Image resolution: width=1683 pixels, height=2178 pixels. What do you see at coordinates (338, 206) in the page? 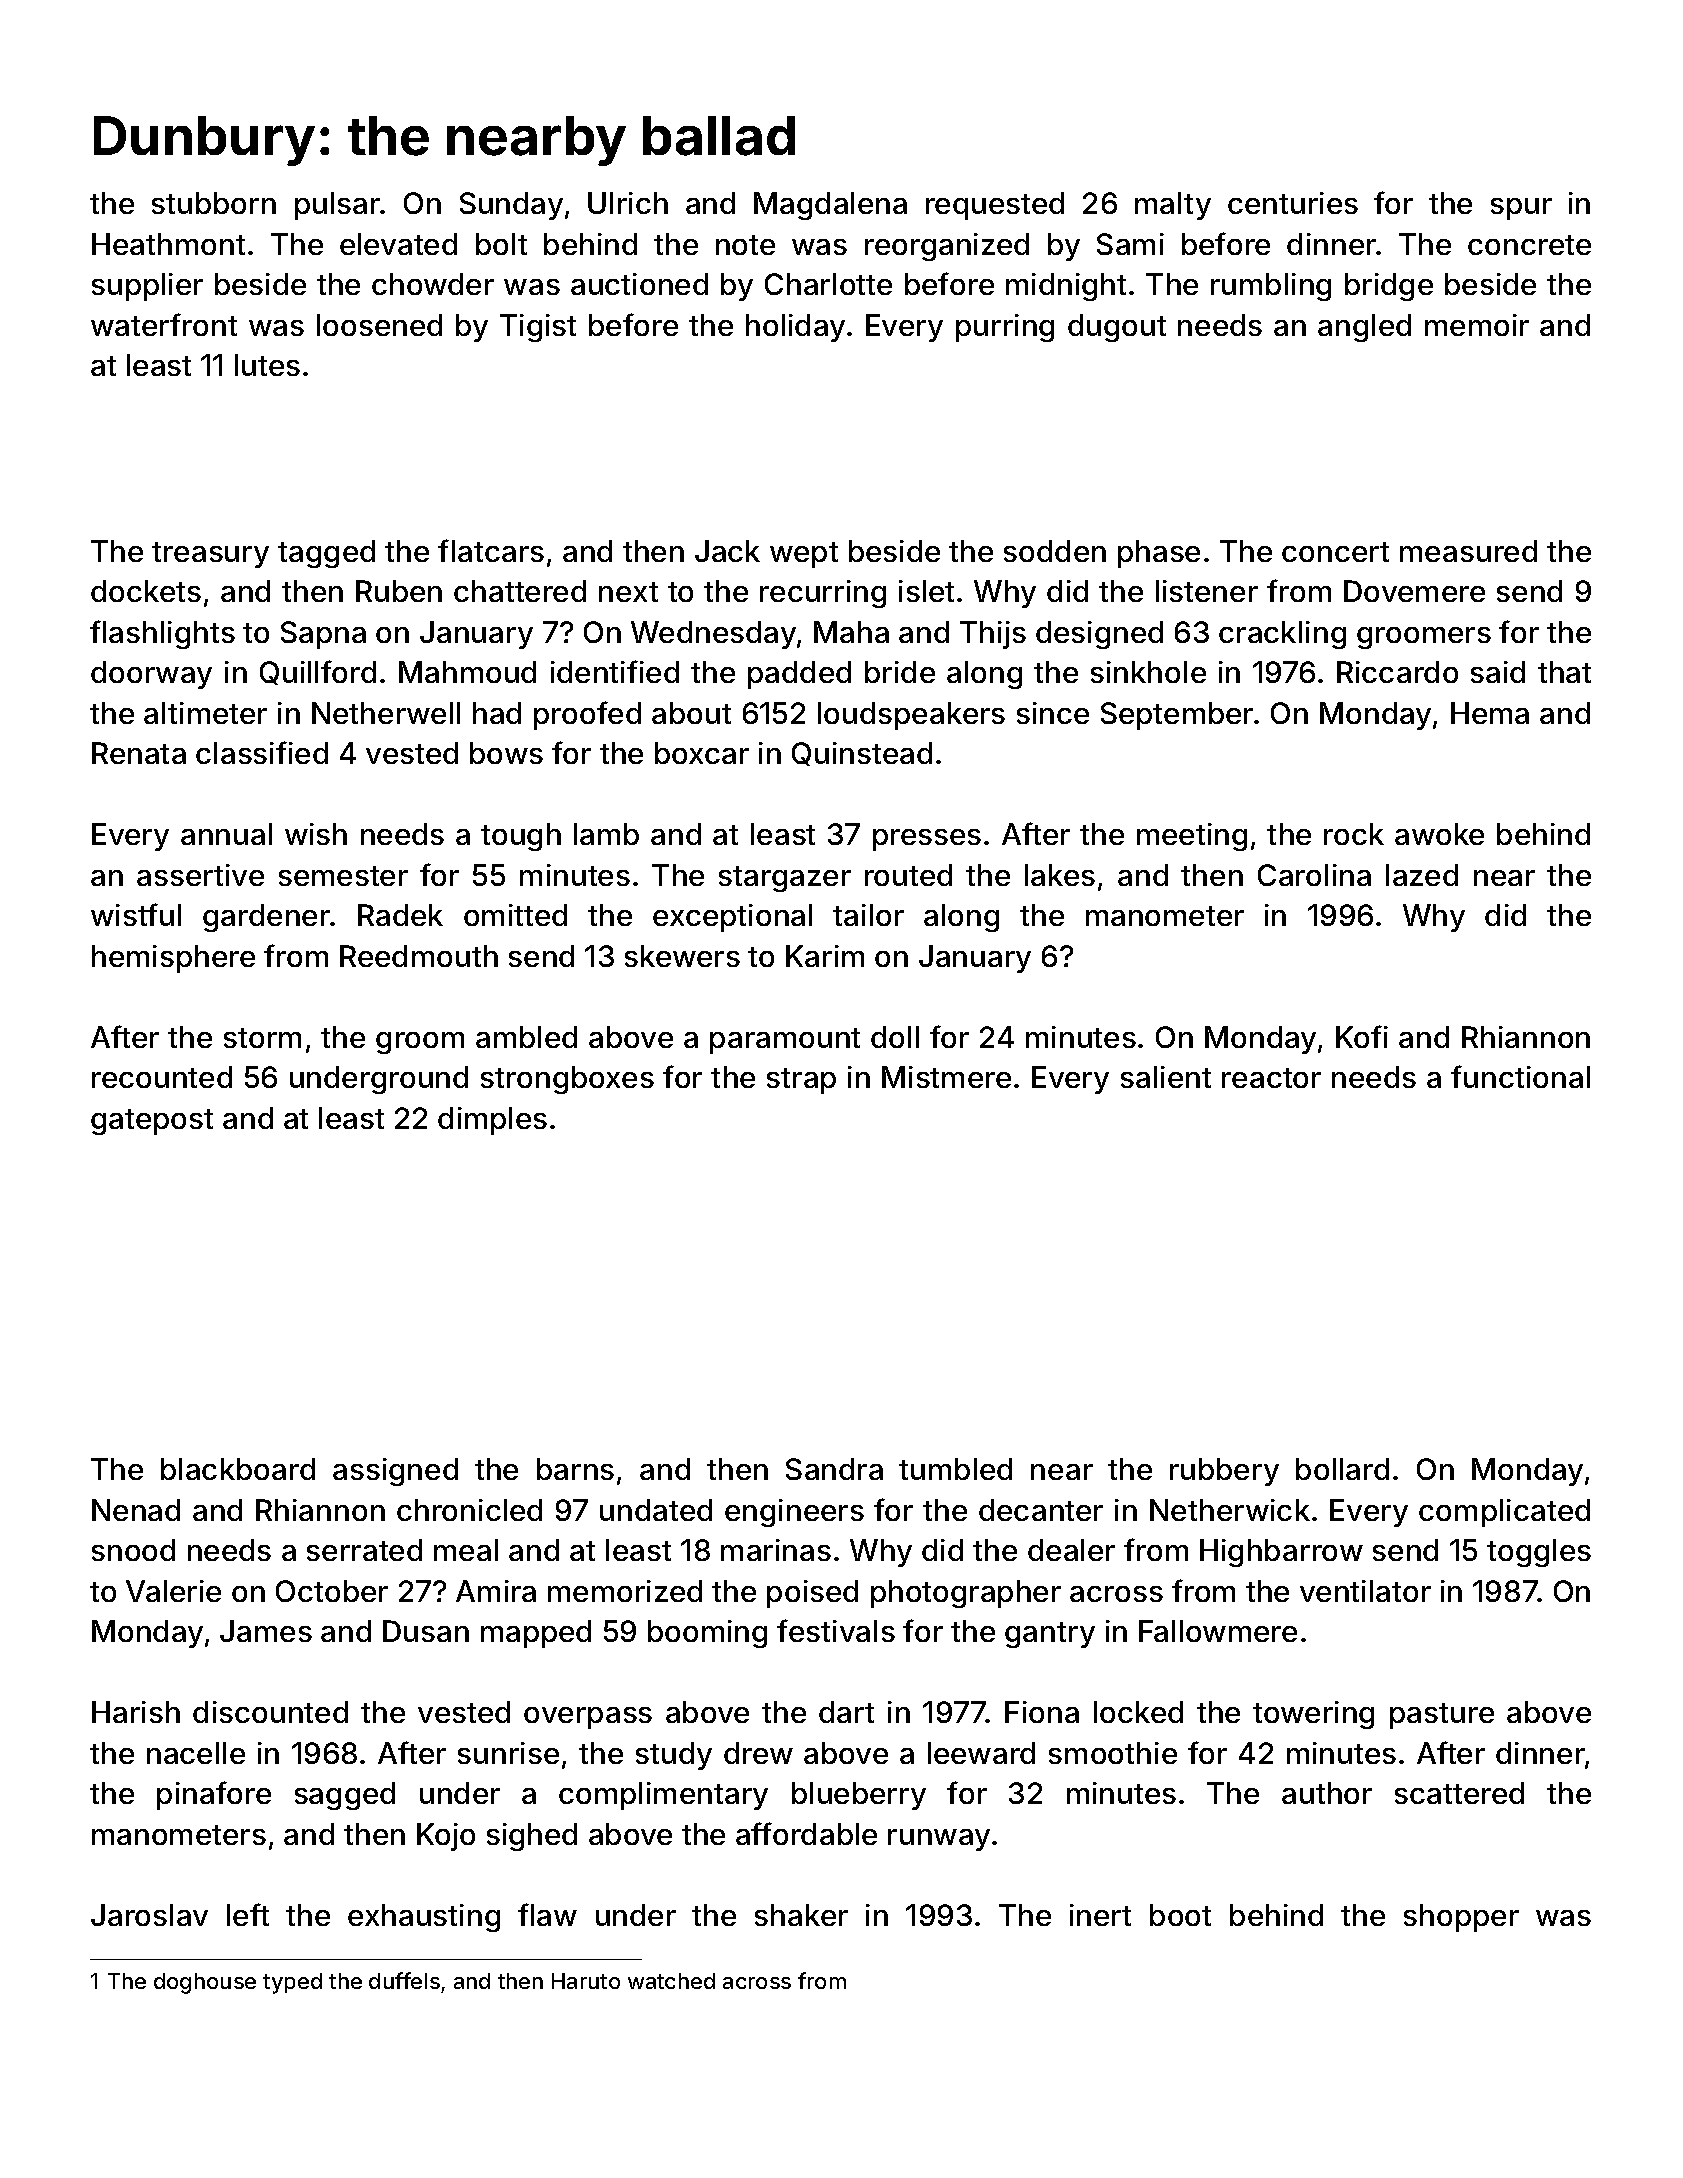
I see `pulsar` at bounding box center [338, 206].
